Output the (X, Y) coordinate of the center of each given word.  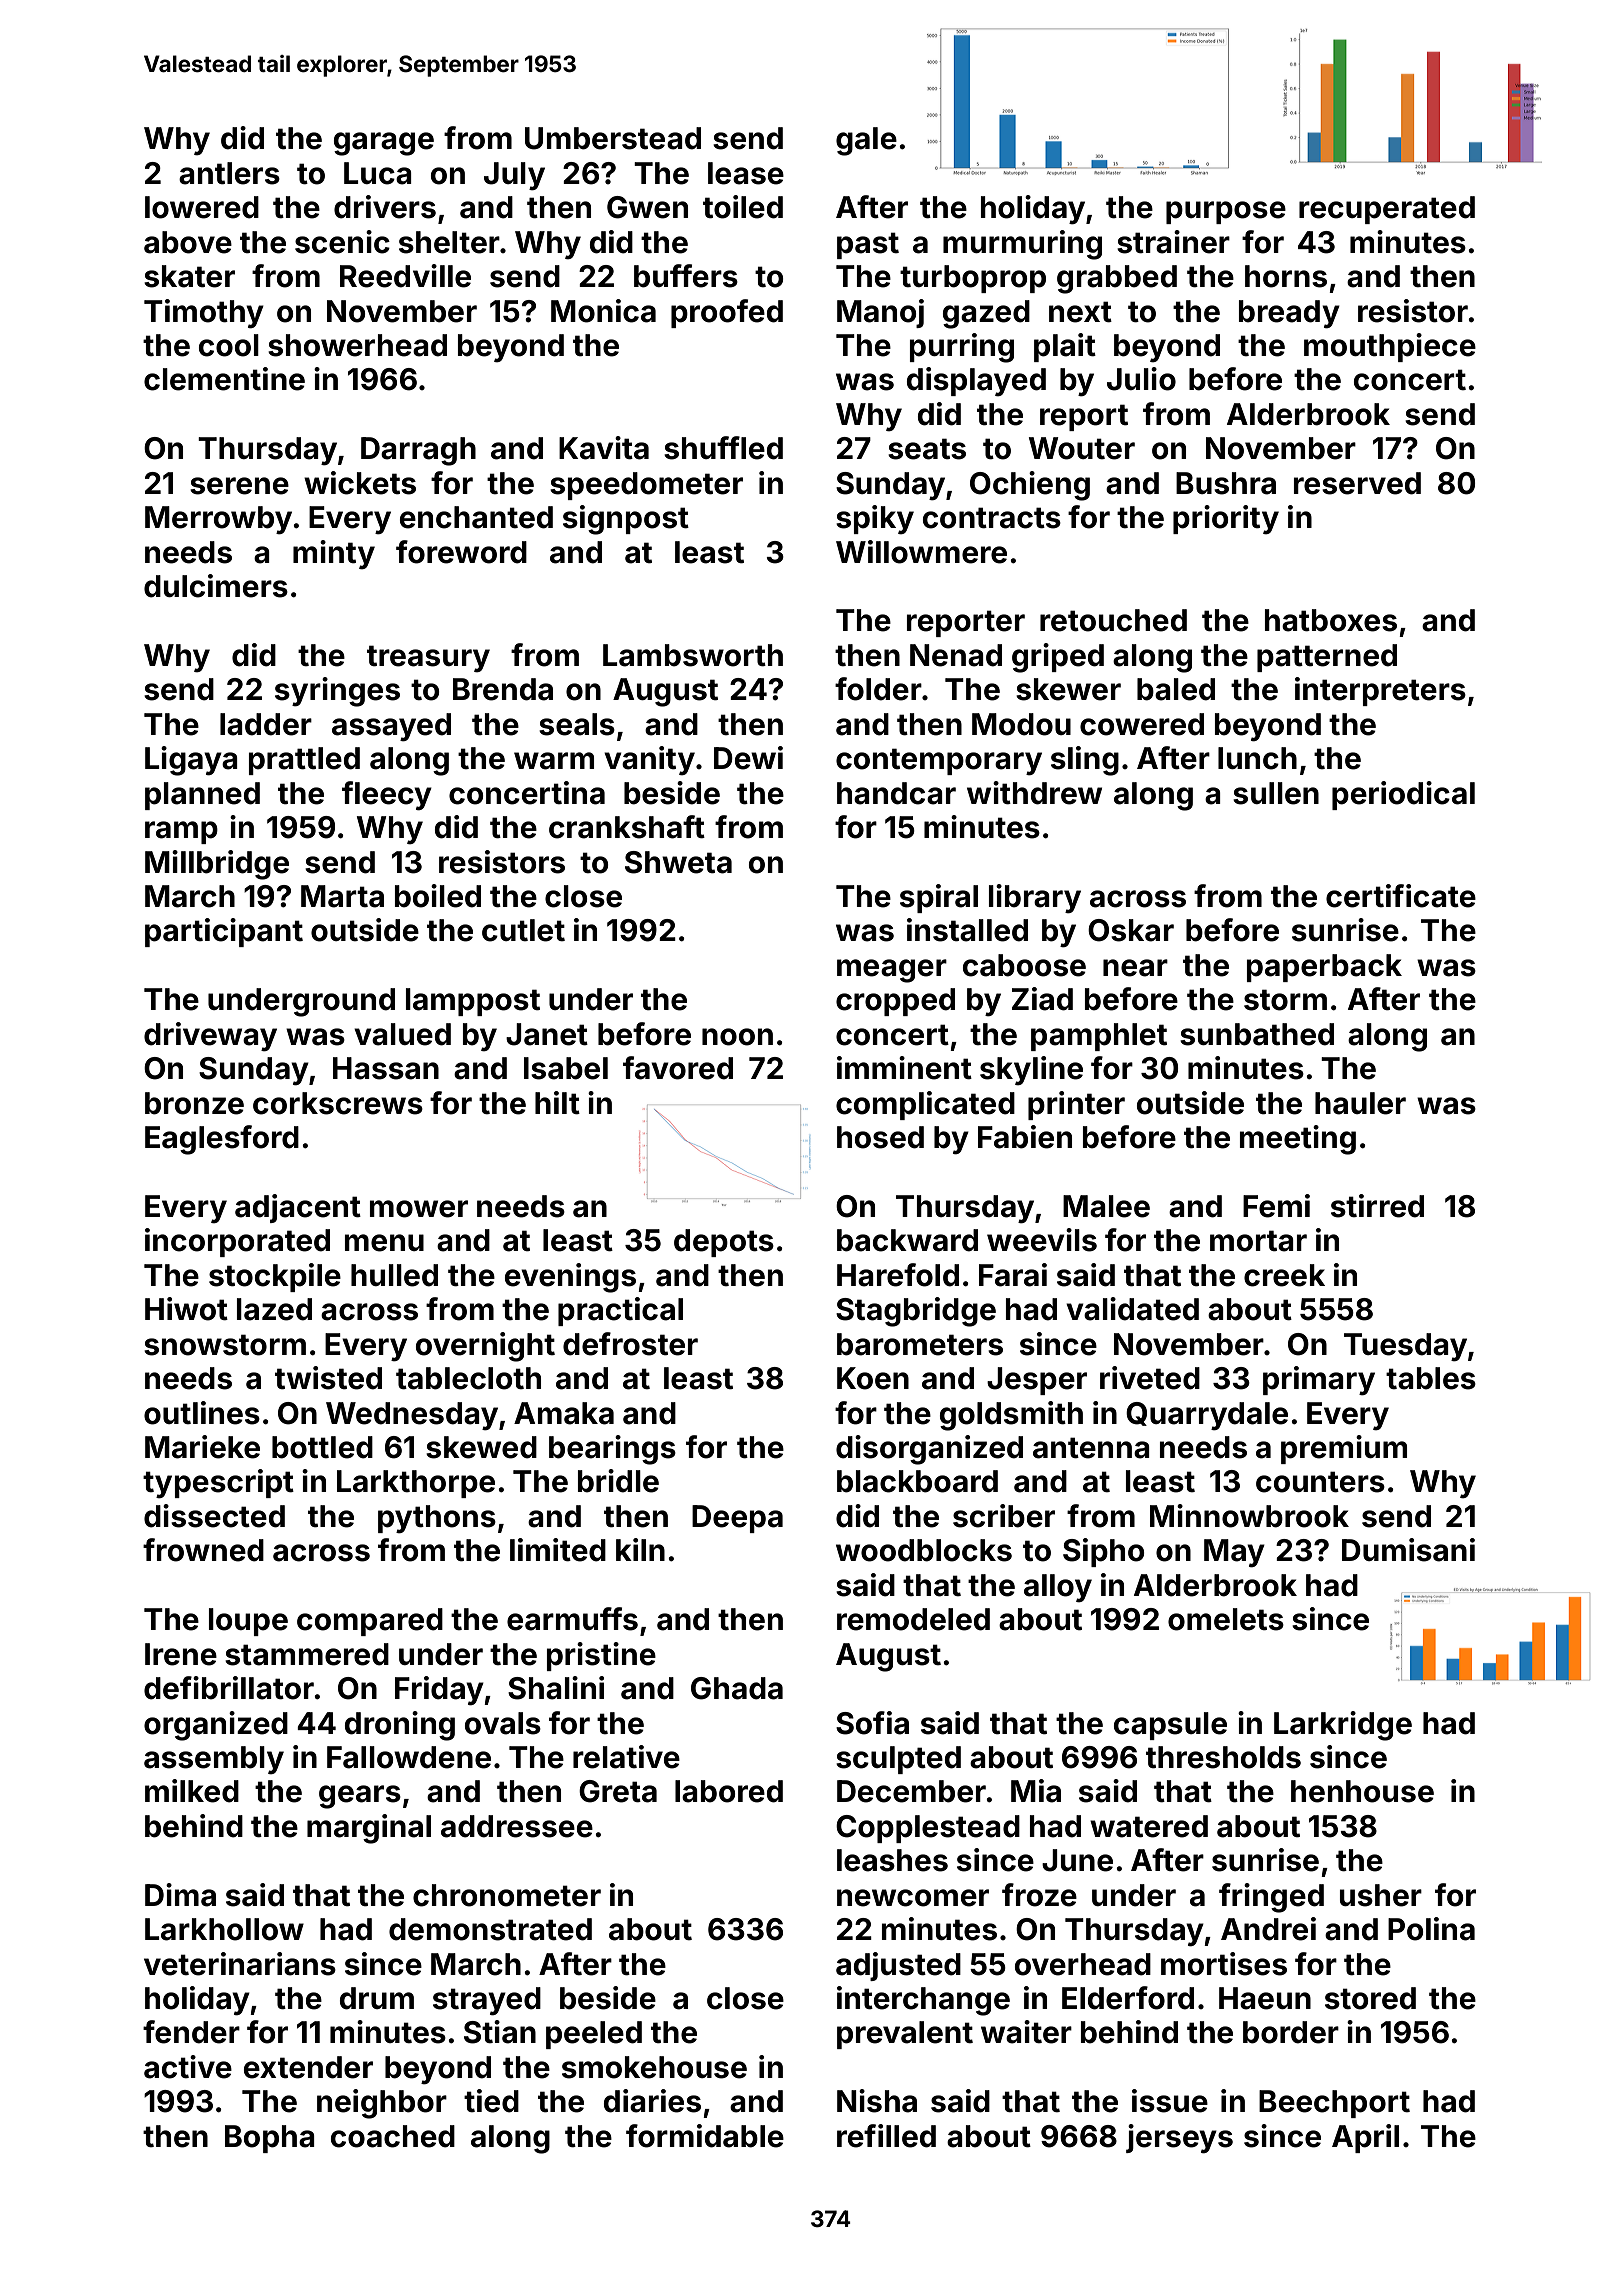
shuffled (723, 448)
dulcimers (216, 586)
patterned (1327, 658)
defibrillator (229, 1688)
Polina (1431, 1929)
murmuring (1022, 245)
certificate (1401, 896)
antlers (229, 173)
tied (491, 2101)
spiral (939, 898)
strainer (1173, 242)
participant (224, 932)
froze (1039, 1895)
